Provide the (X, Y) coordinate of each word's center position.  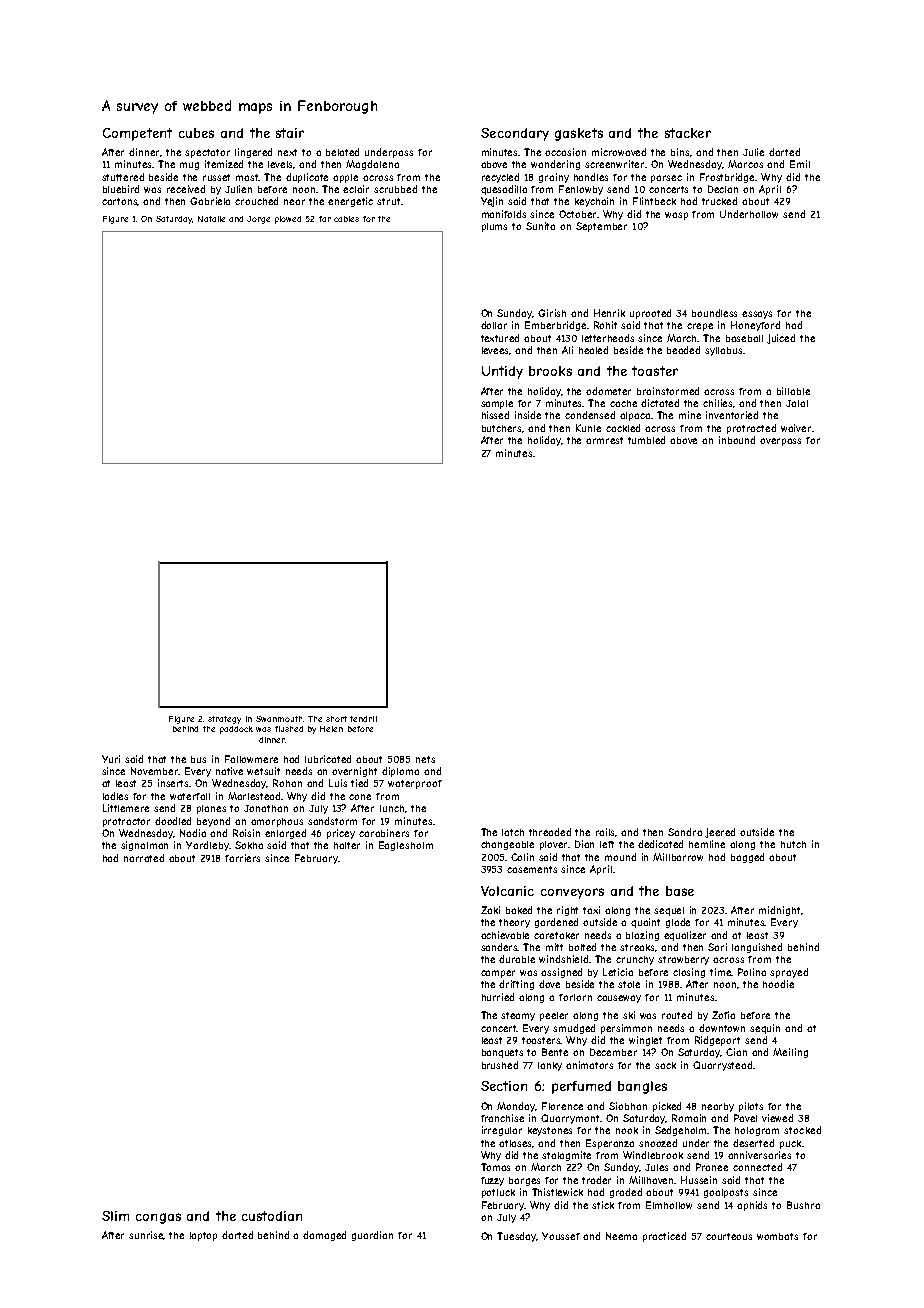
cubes (196, 133)
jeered (720, 833)
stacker (688, 133)
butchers (502, 429)
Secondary (515, 134)
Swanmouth (279, 719)
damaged (324, 1236)
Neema (621, 1236)
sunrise (146, 1235)
